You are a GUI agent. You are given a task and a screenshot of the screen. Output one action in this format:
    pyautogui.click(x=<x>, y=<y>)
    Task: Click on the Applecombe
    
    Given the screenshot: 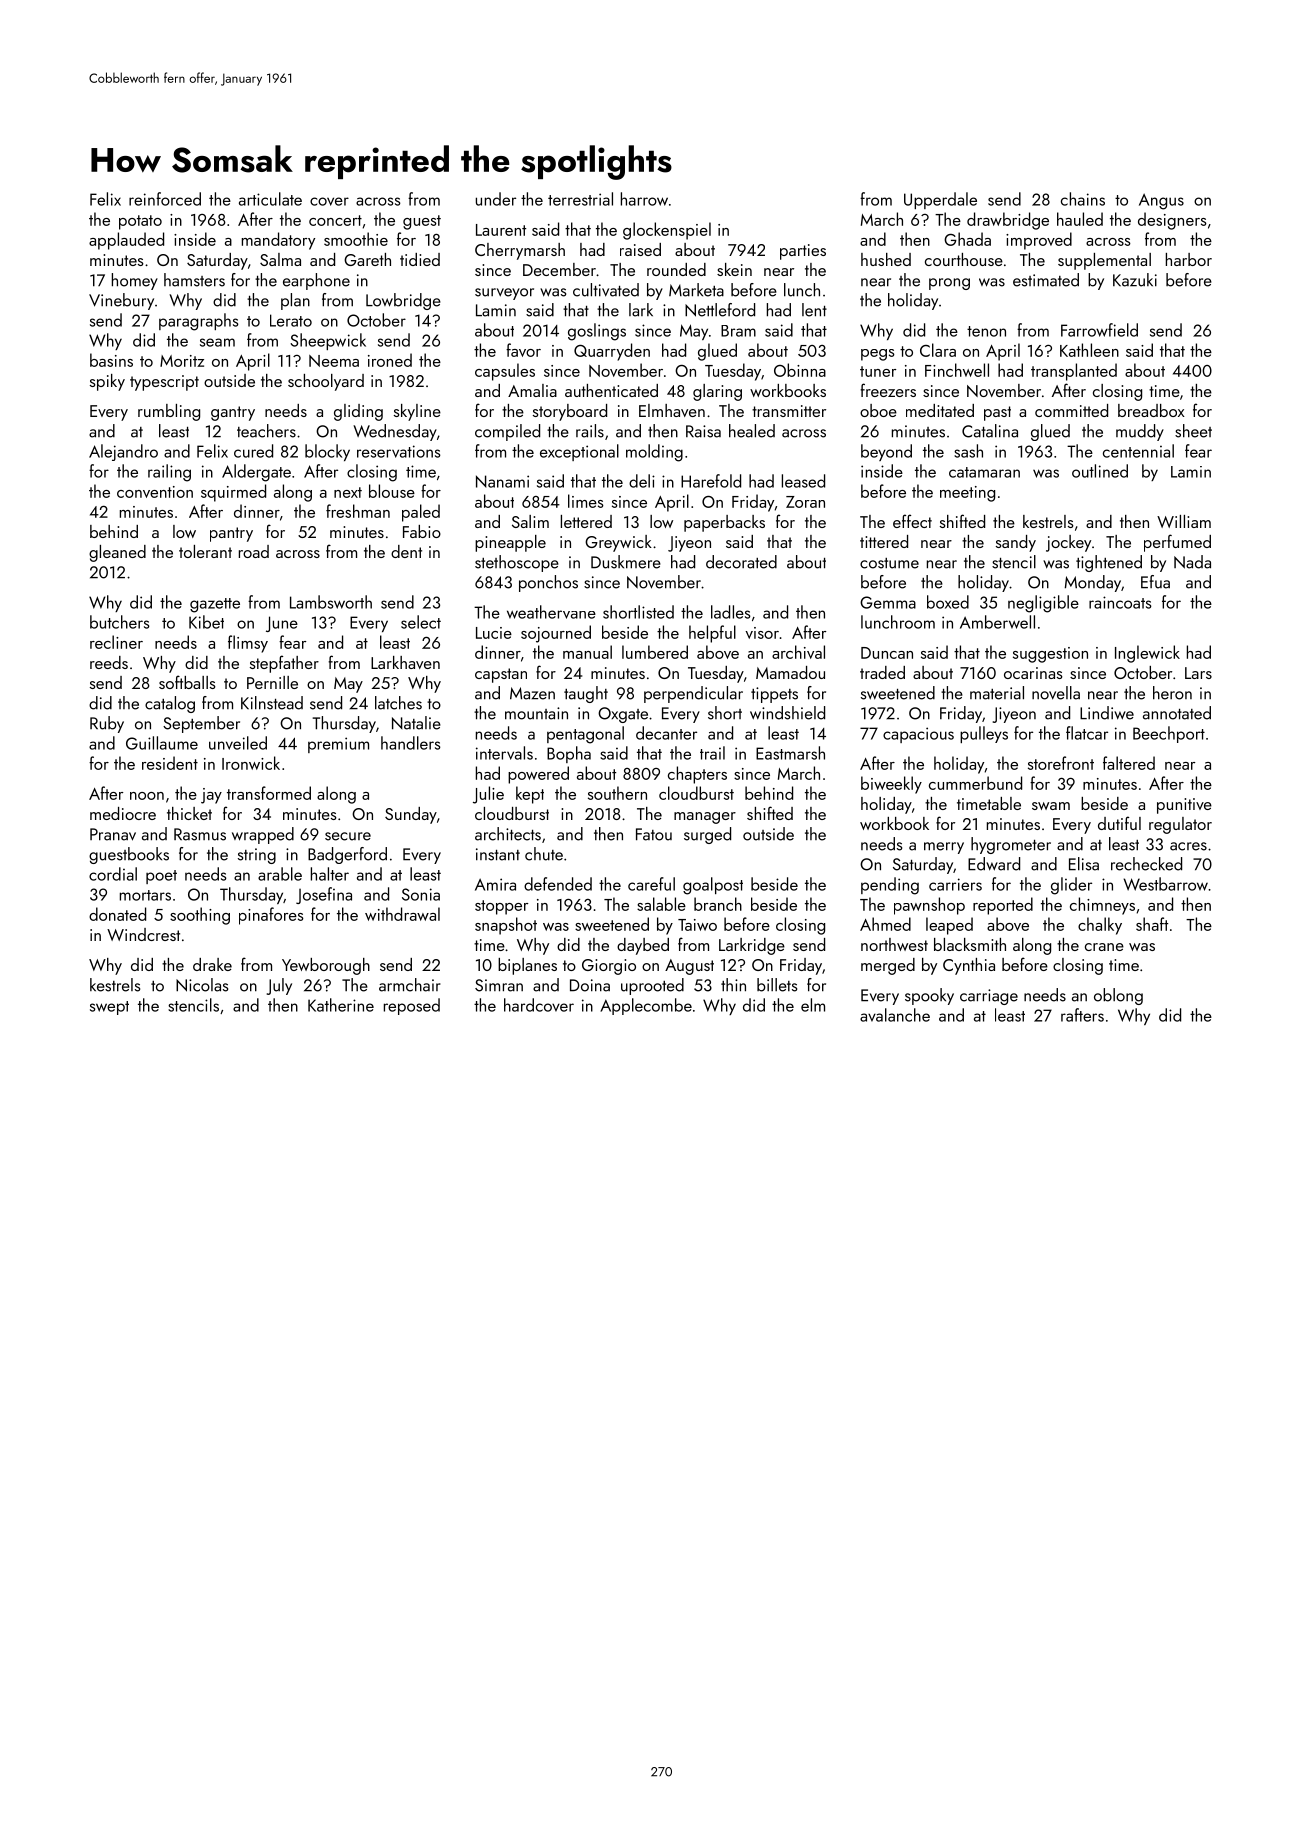 What is the action you would take?
    pyautogui.click(x=646, y=1006)
